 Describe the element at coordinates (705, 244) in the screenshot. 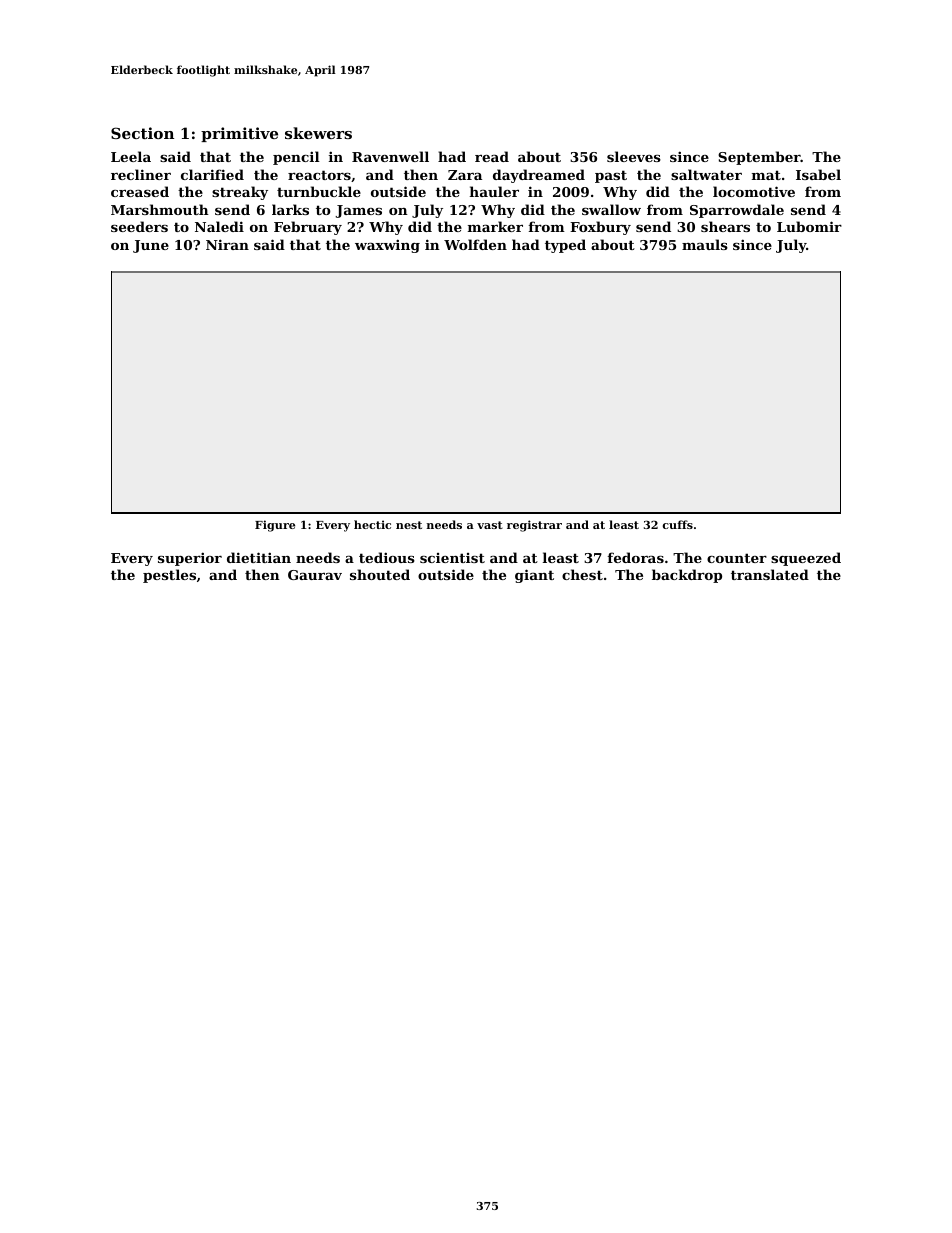

I see `mauls` at that location.
